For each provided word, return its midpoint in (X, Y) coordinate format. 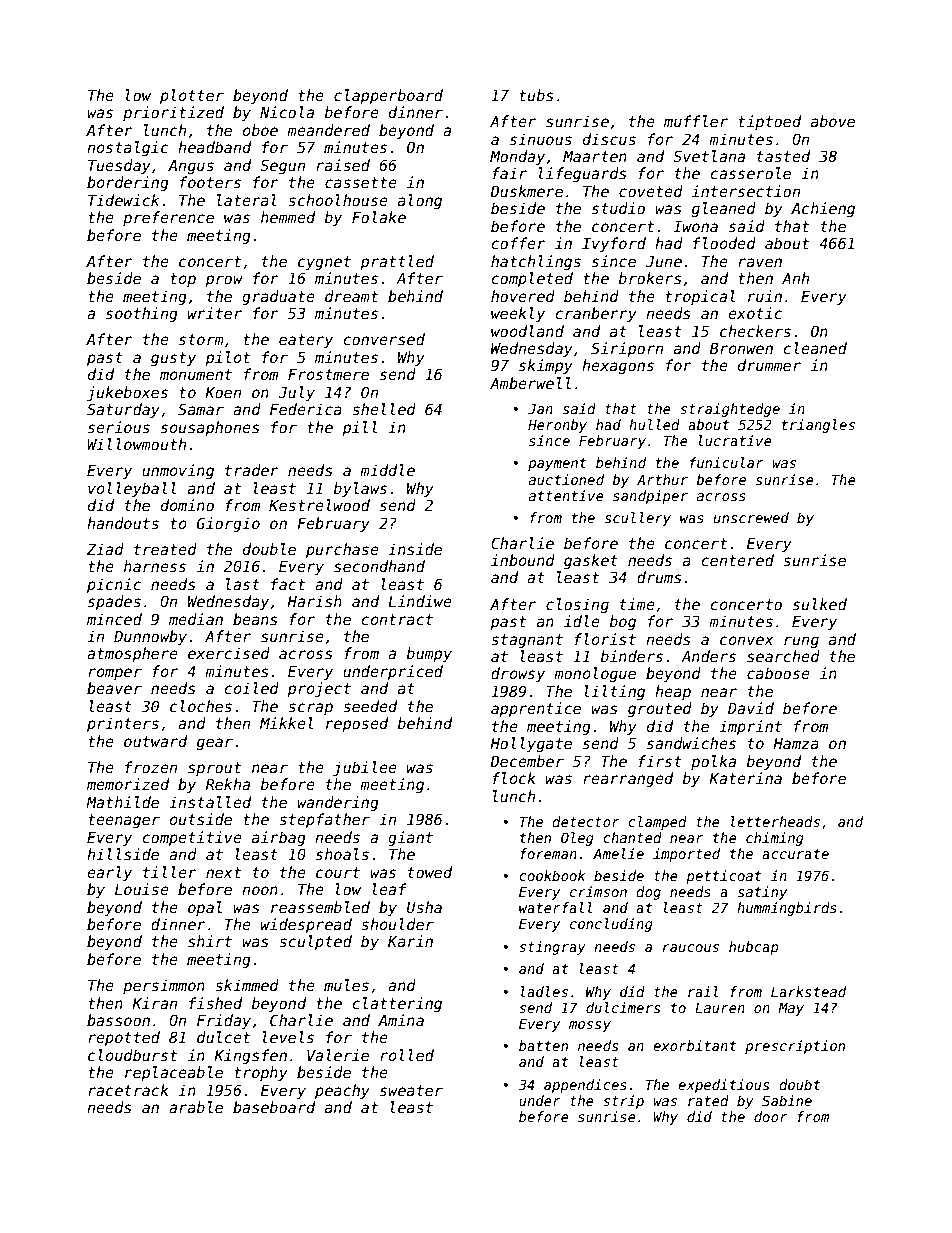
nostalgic (128, 148)
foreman (548, 853)
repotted (124, 1038)
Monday (517, 157)
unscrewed (751, 517)
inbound (523, 560)
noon (260, 890)
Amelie (618, 853)
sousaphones (210, 428)
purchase (342, 550)
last (243, 584)
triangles (818, 426)
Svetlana (709, 156)
